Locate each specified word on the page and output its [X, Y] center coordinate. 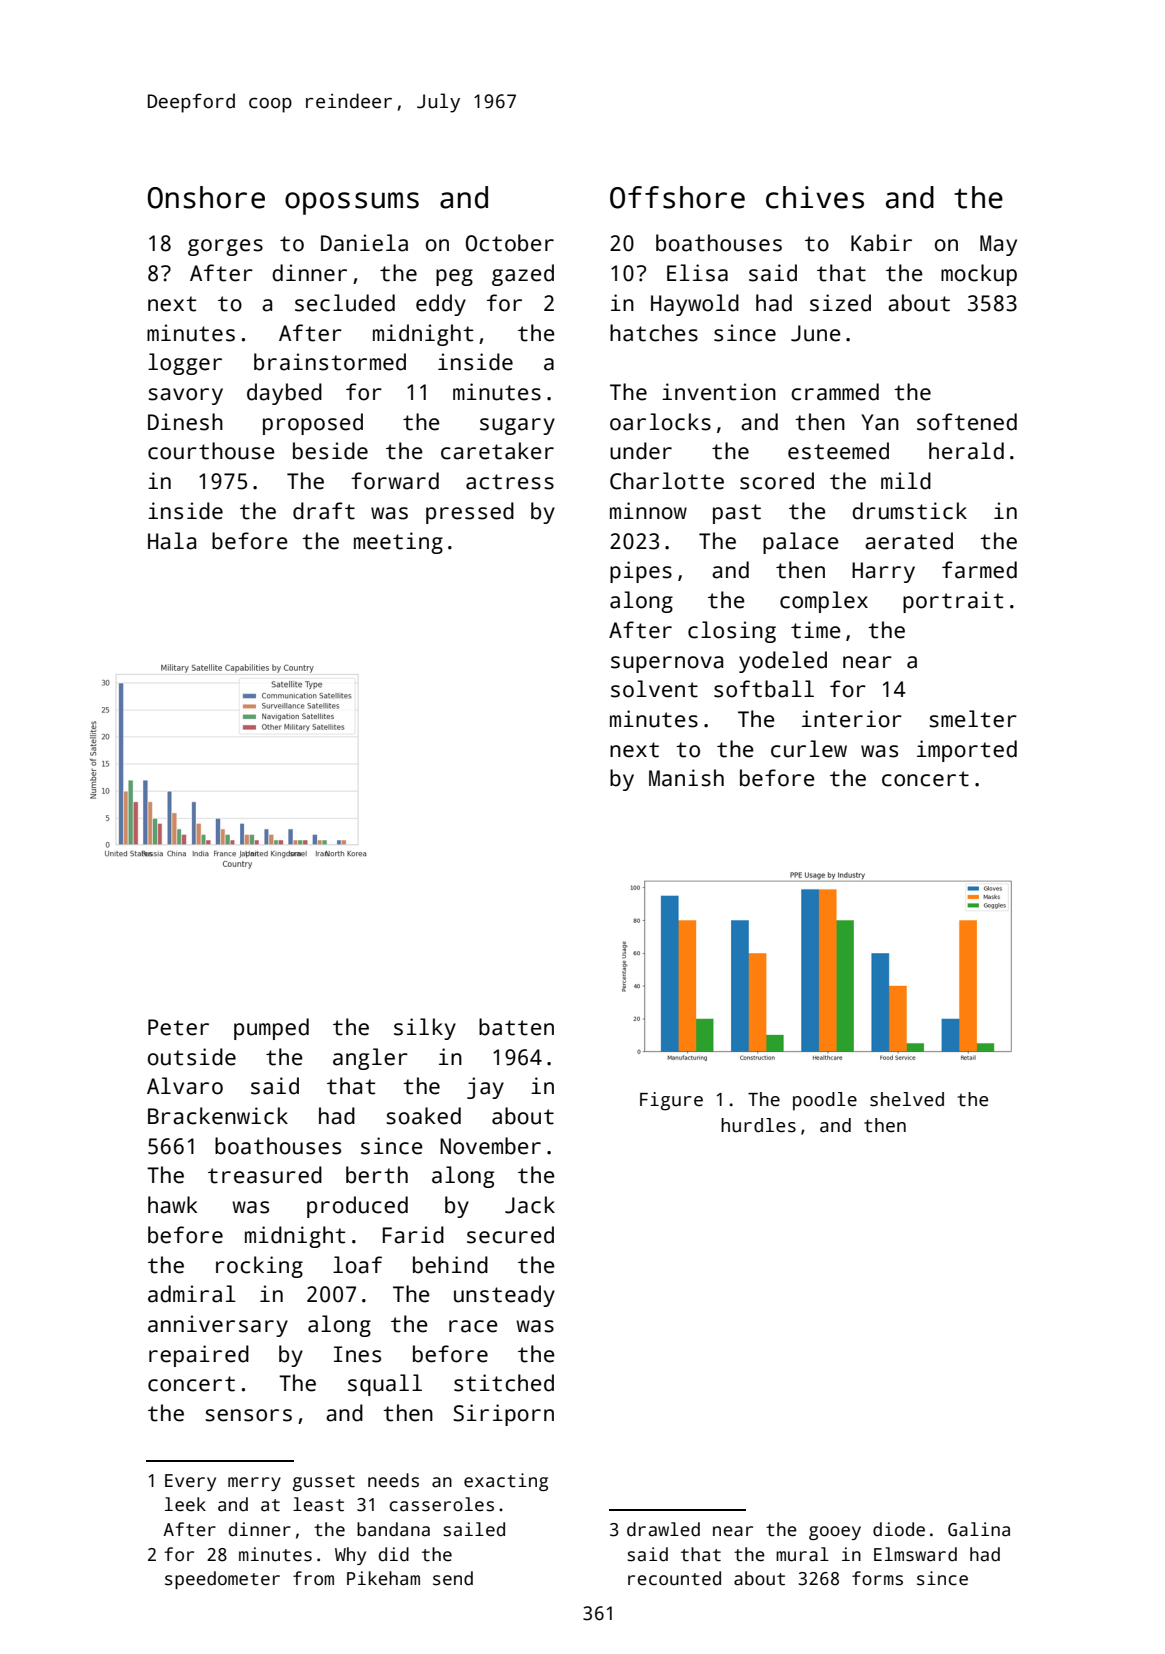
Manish [686, 778]
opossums [352, 203]
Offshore [677, 197]
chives [815, 197]
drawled [663, 1529]
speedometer [222, 1580]
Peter [178, 1027]
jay [485, 1088]
